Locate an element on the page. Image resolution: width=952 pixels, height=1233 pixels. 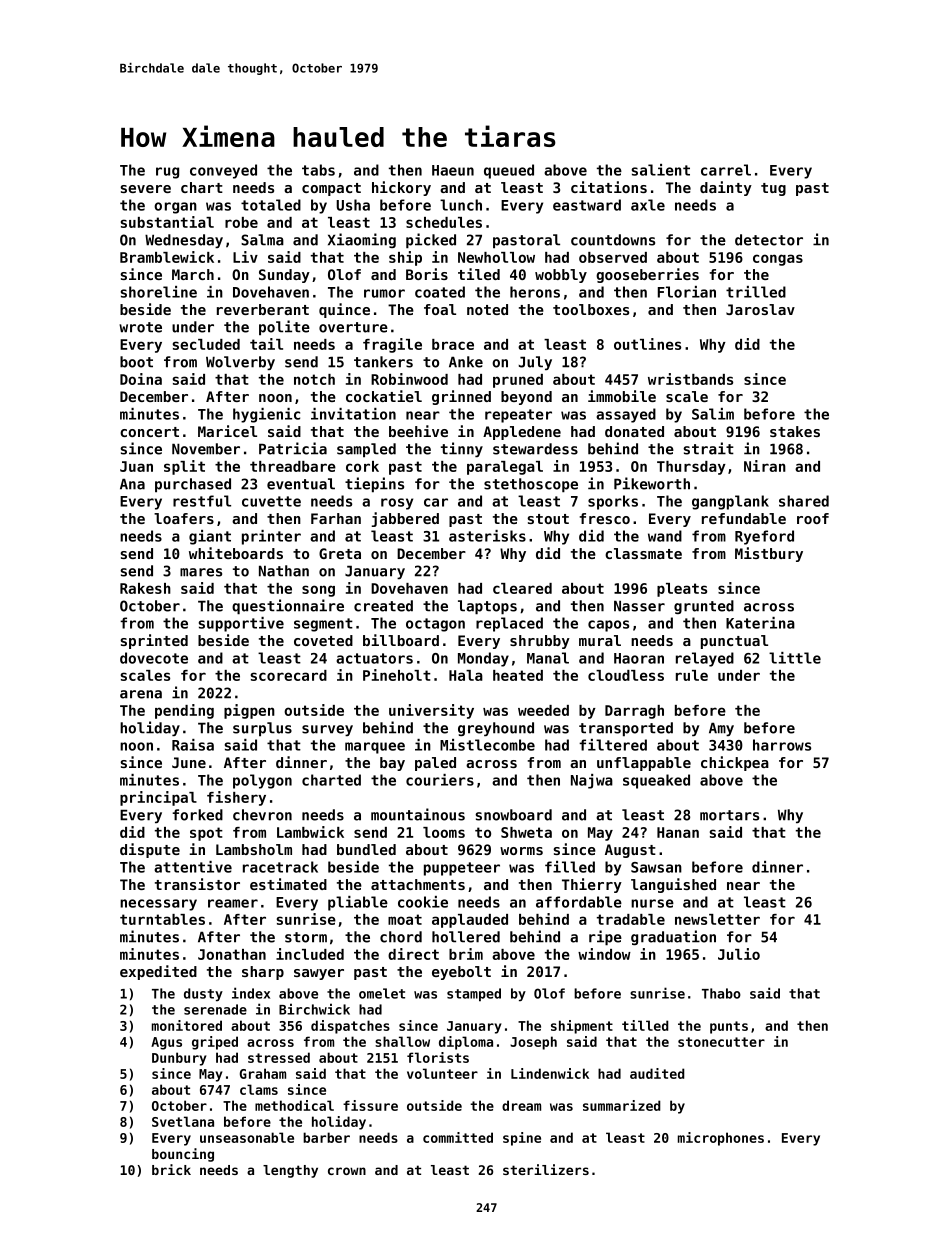
stakes is located at coordinates (795, 431).
